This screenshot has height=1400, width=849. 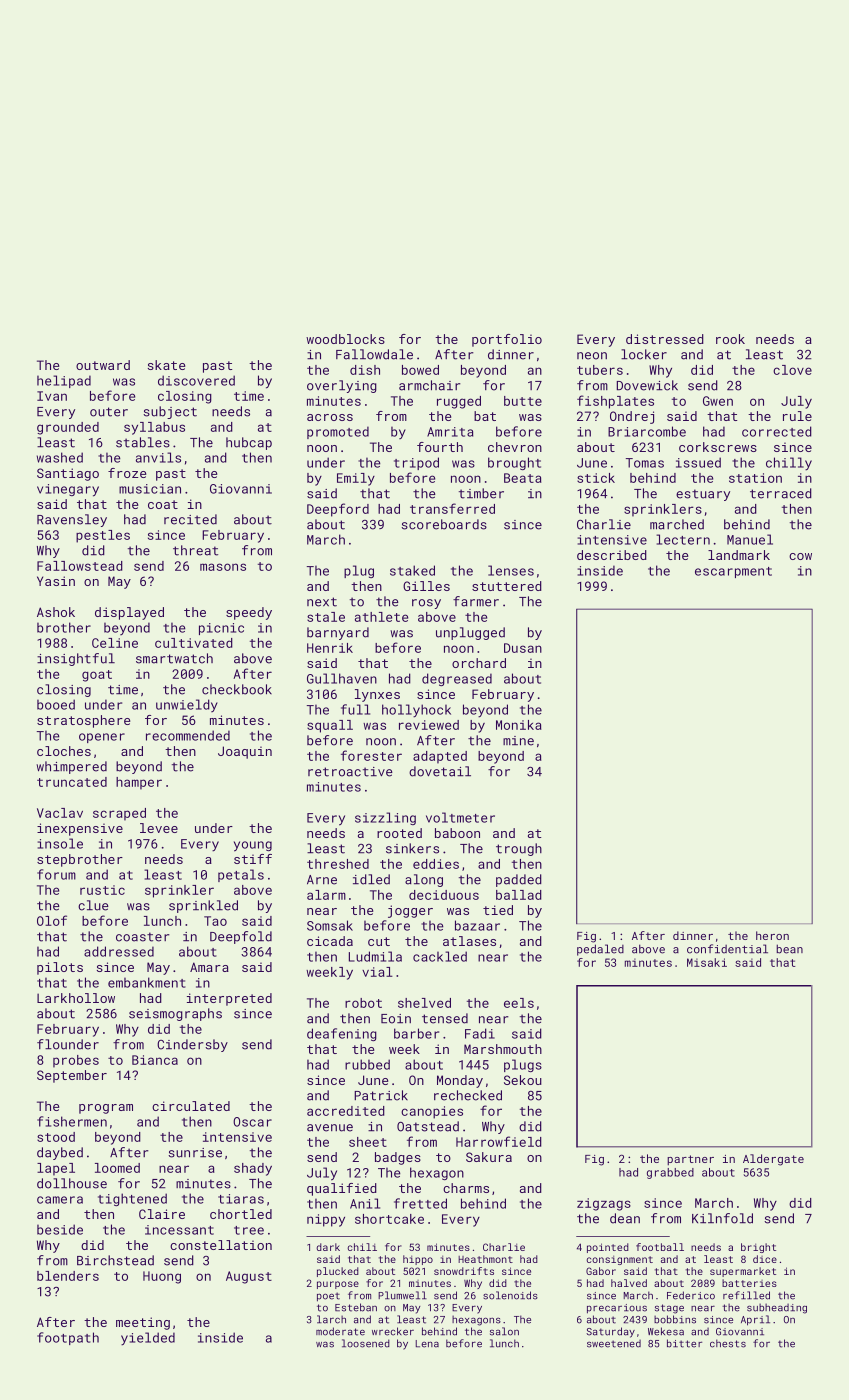 I want to click on dish, so click(x=365, y=370).
